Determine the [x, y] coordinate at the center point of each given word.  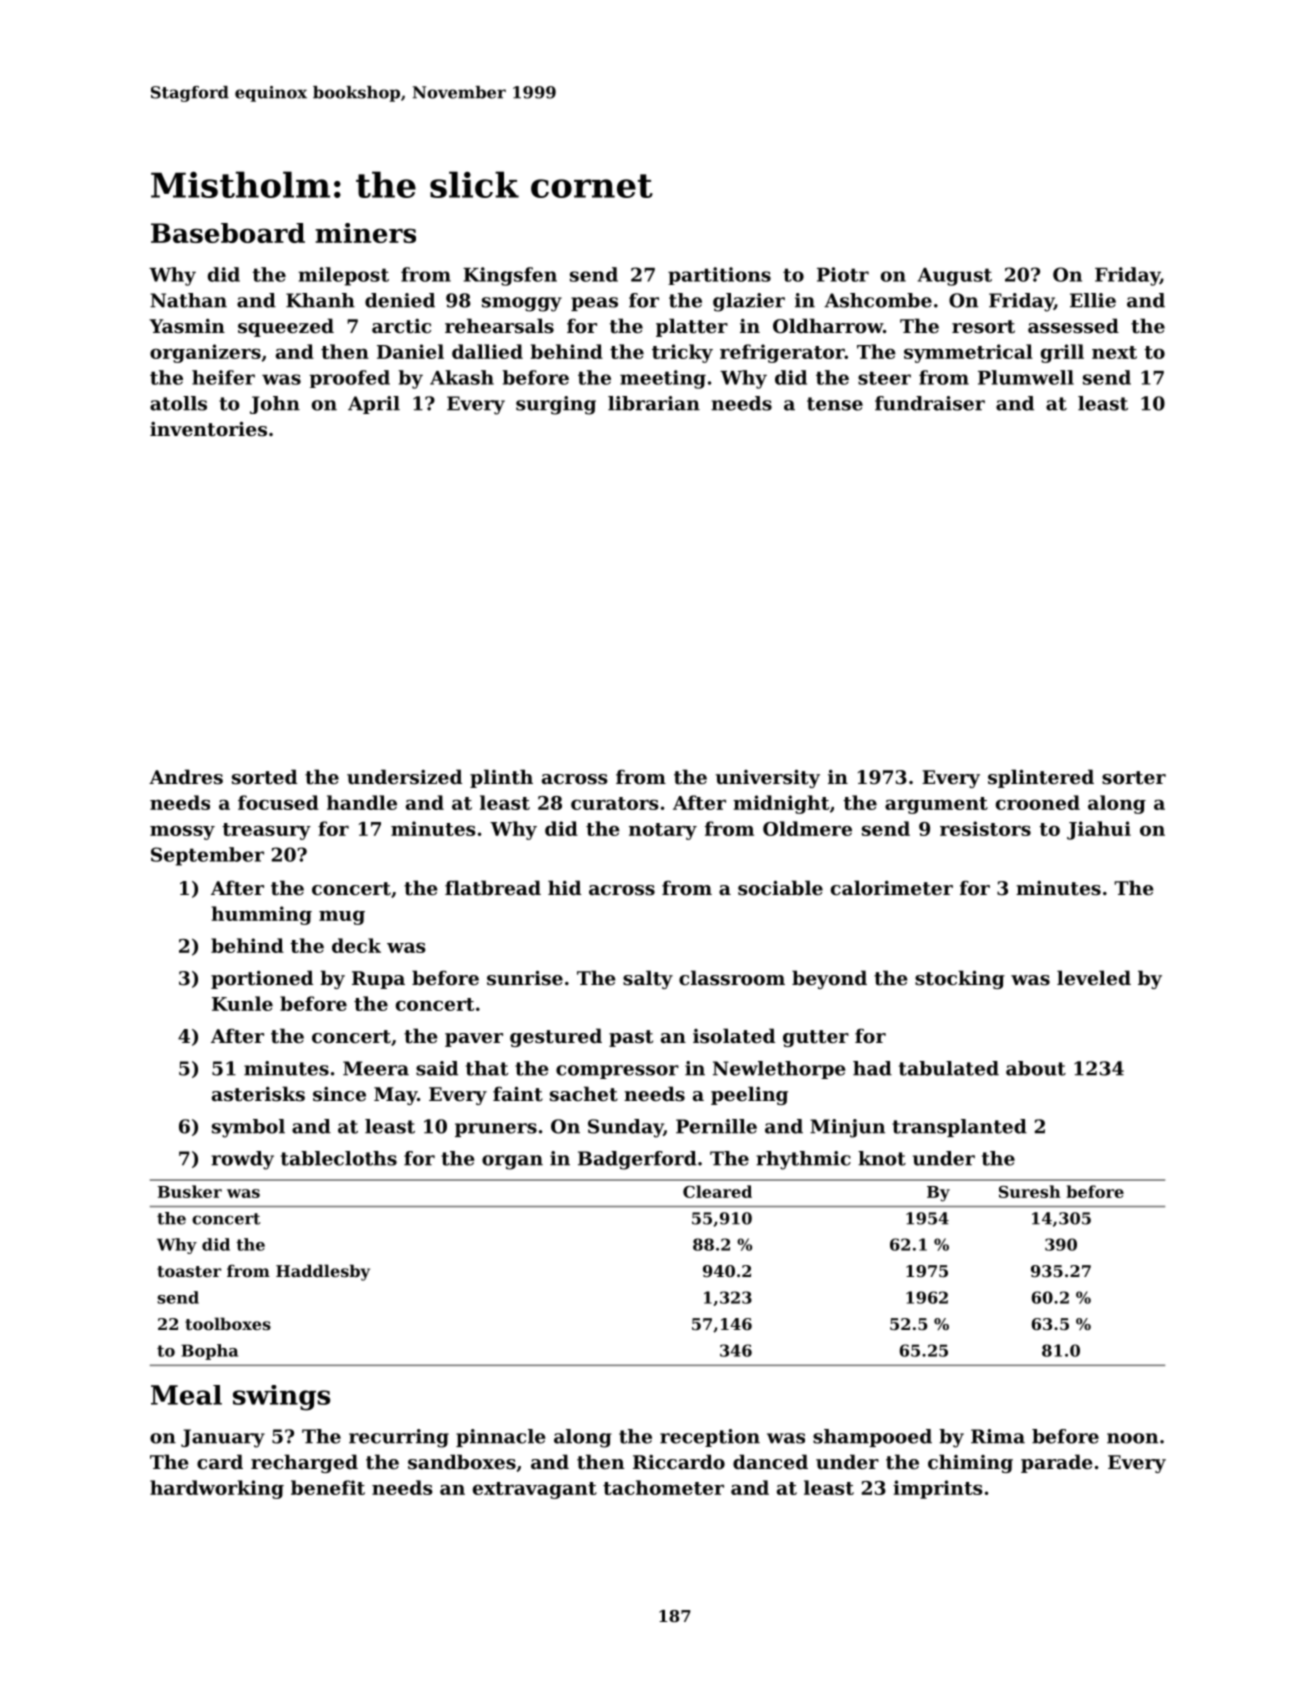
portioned [262, 979]
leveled [1094, 977]
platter [692, 327]
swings [281, 1398]
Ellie [1093, 300]
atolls [178, 403]
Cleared [717, 1191]
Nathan [188, 300]
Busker [190, 1191]
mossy [182, 833]
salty [648, 979]
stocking [960, 979]
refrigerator [782, 353]
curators [615, 803]
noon [1132, 1438]
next [1114, 352]
